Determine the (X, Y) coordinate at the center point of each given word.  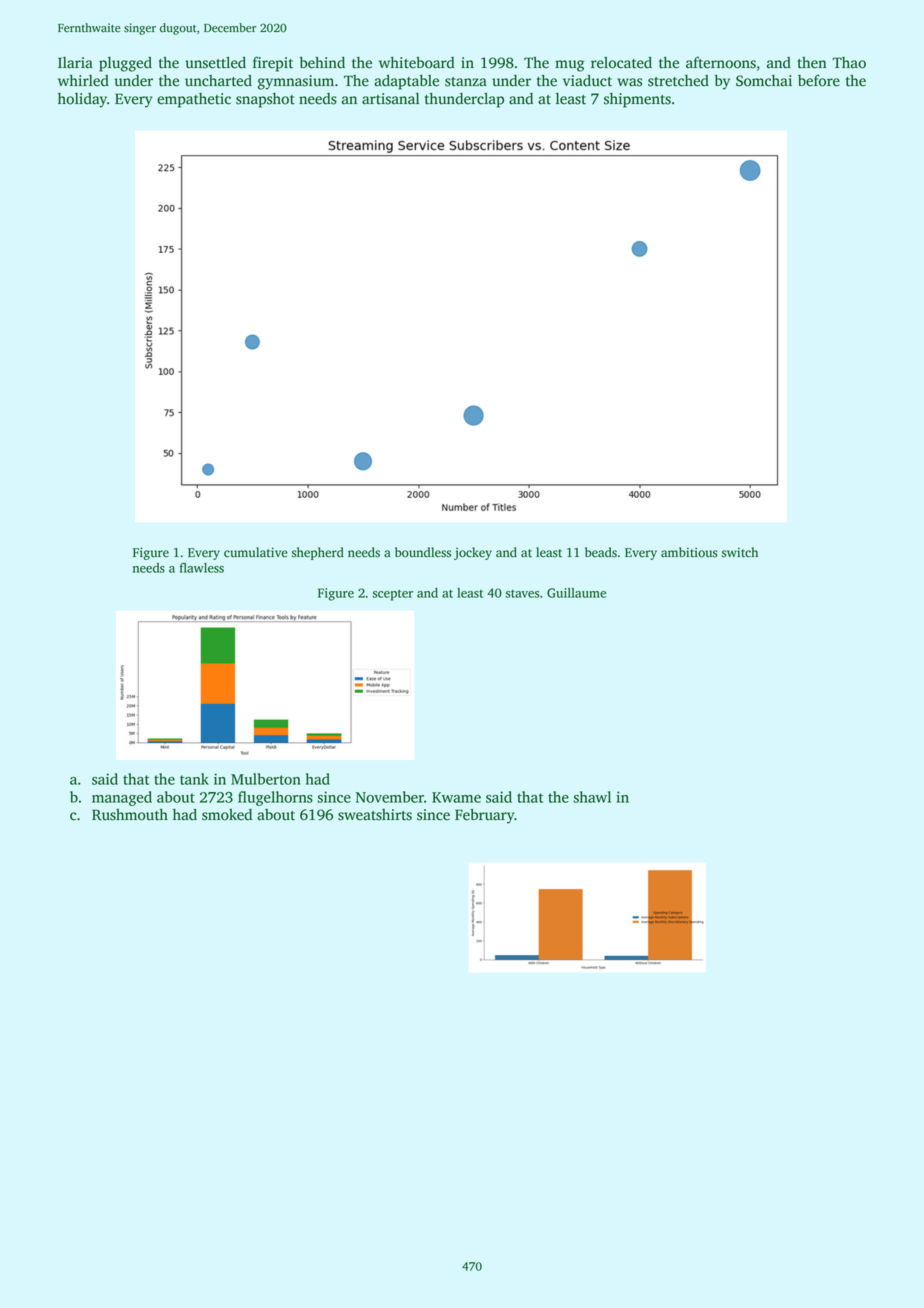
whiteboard (417, 63)
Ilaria (75, 63)
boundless (423, 552)
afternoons (721, 62)
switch (740, 552)
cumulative (256, 552)
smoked (227, 815)
